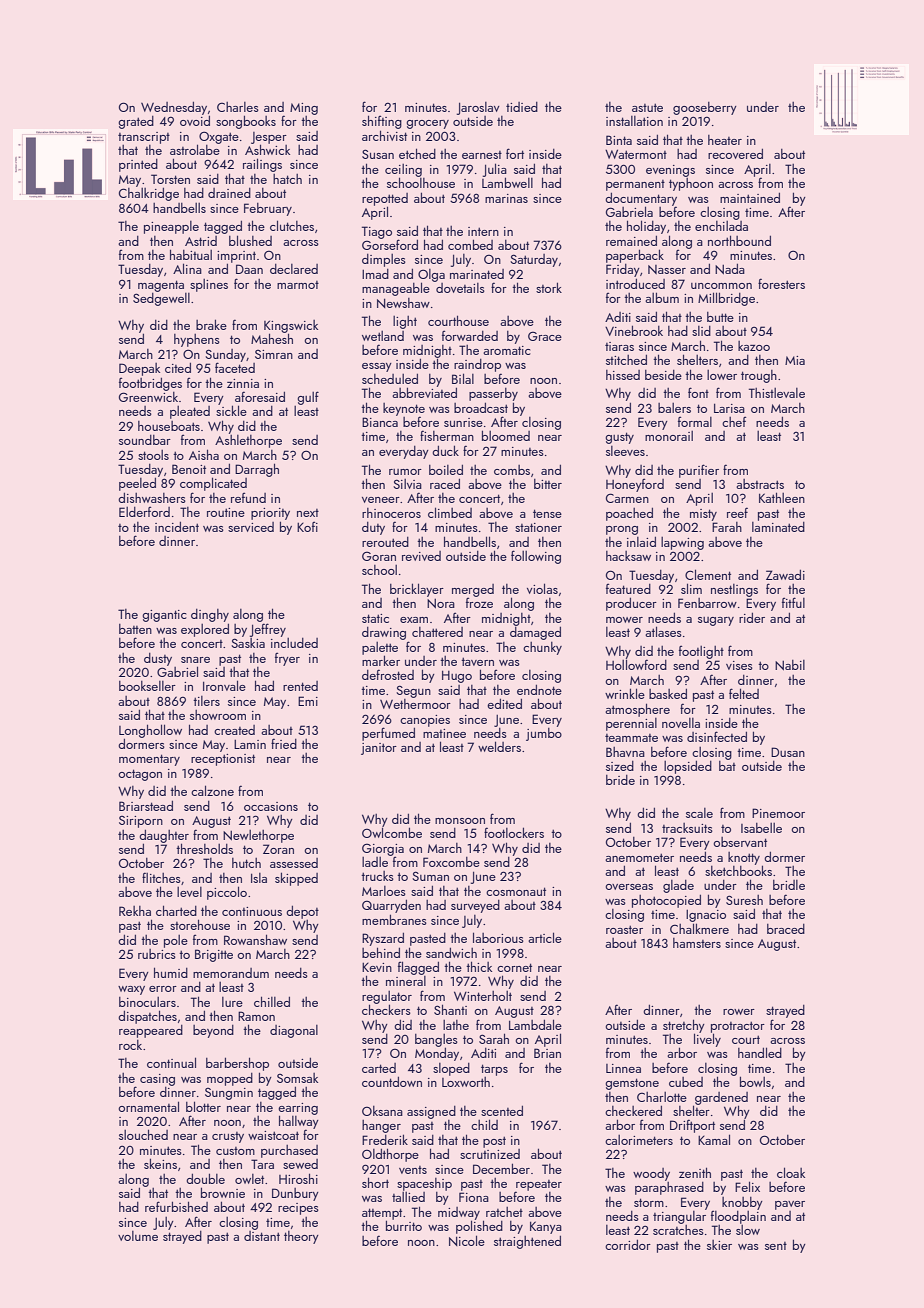 Image resolution: width=924 pixels, height=1308 pixels. Describe the element at coordinates (138, 1236) in the screenshot. I see `volume` at that location.
